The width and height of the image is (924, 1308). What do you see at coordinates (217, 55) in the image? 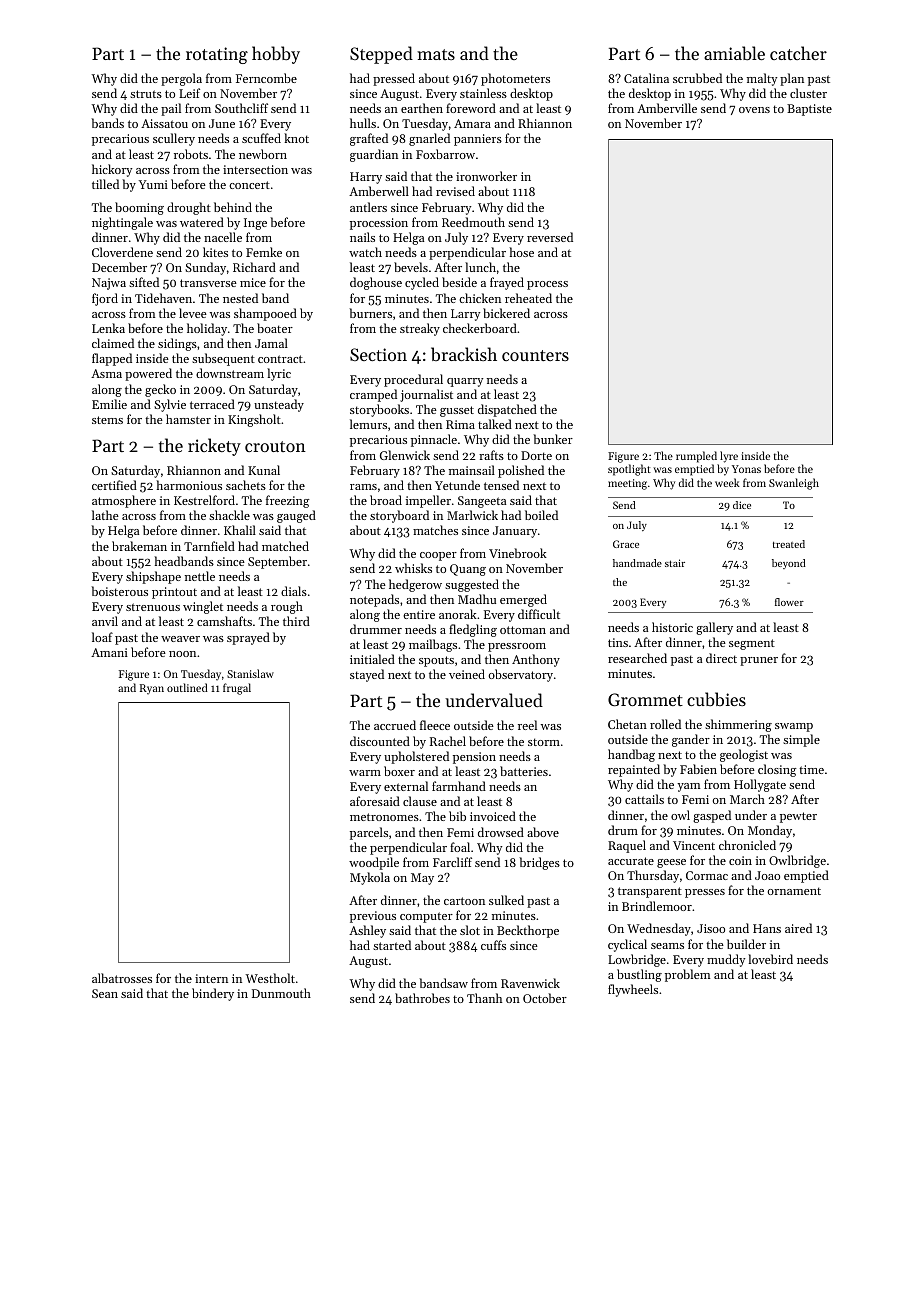
I see `rotating` at bounding box center [217, 55].
